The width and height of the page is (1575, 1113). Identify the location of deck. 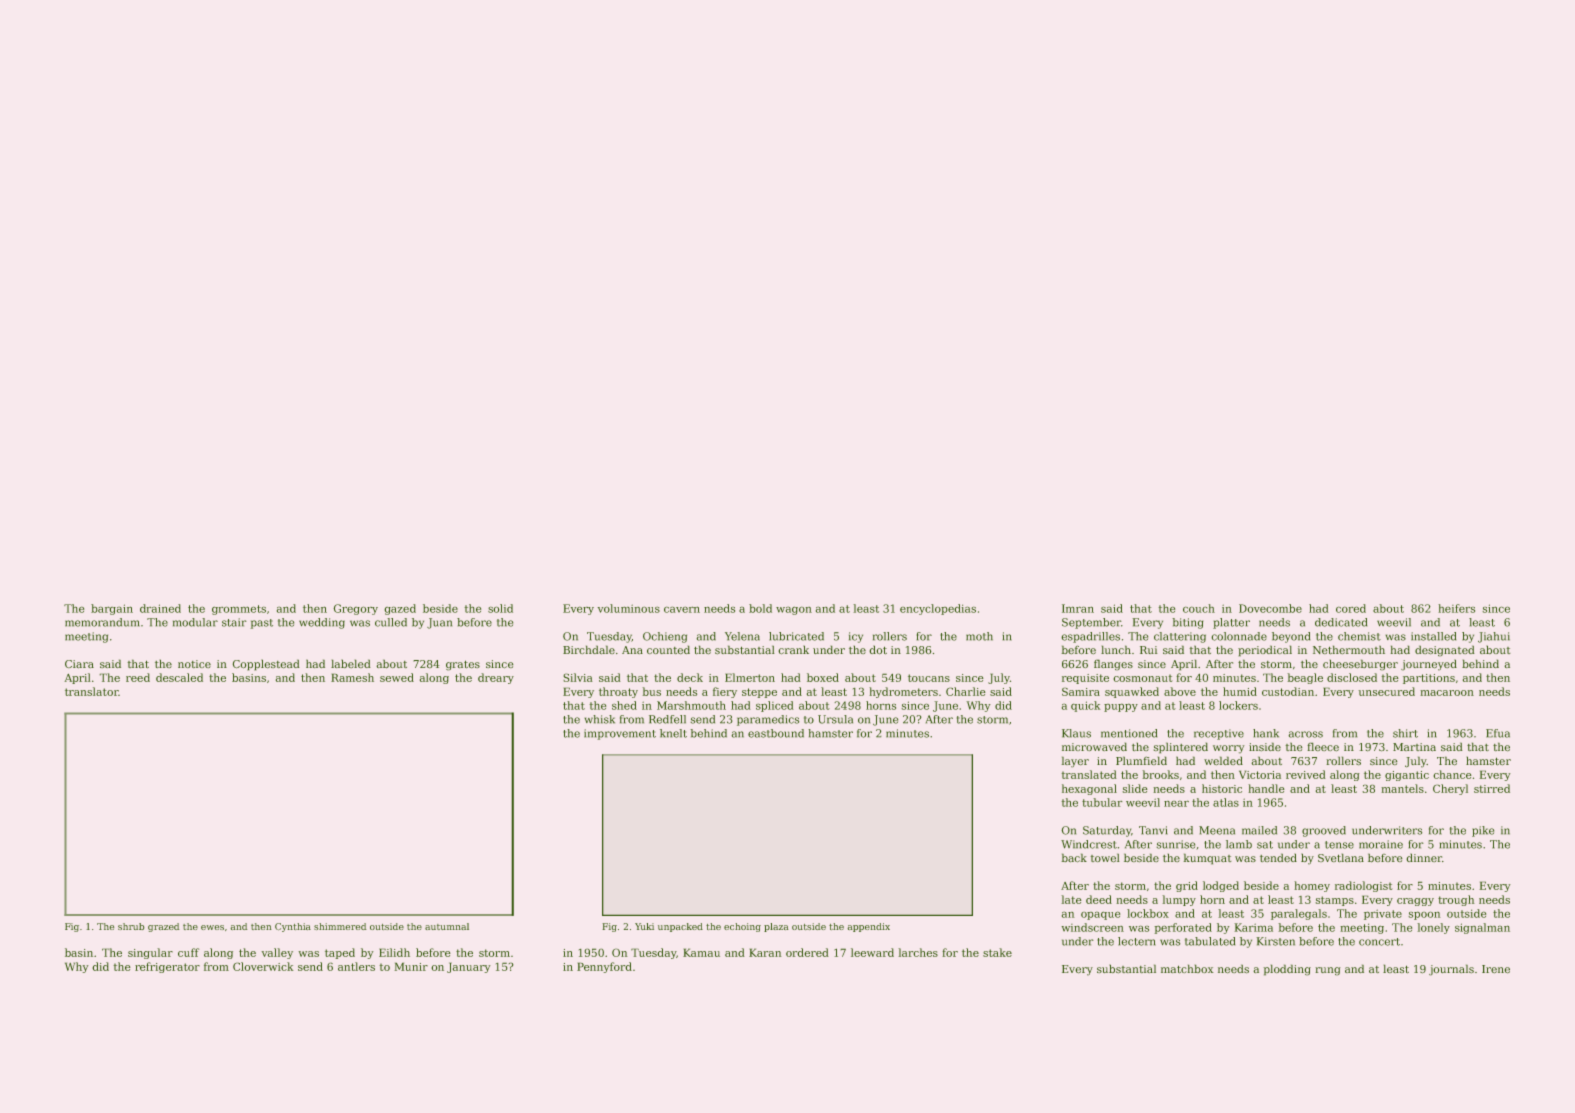
(690, 677).
